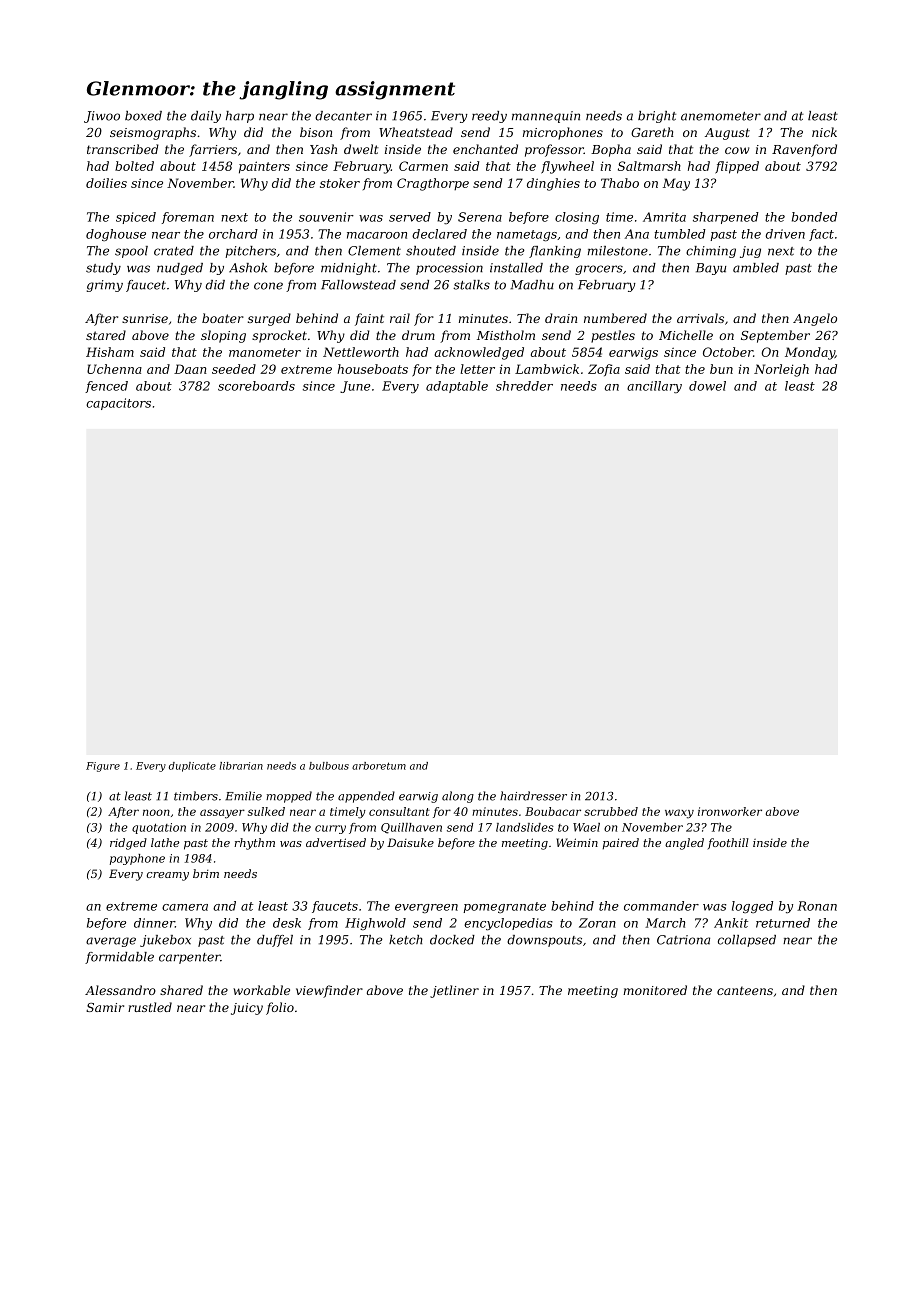 This page has width=924, height=1308. I want to click on arboretum, so click(379, 766).
